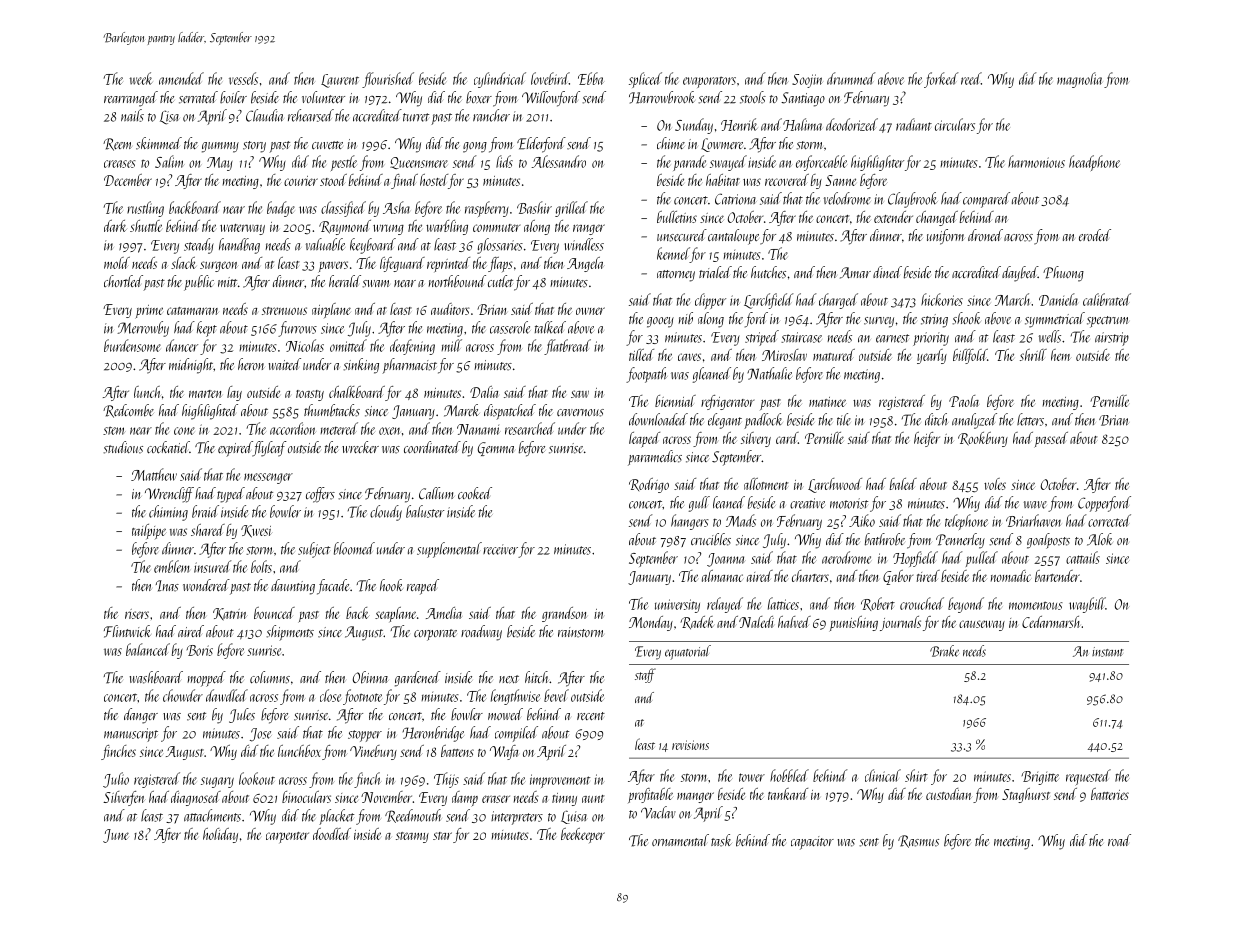 This screenshot has height=952, width=1233. Describe the element at coordinates (205, 511) in the screenshot. I see `braid` at that location.
